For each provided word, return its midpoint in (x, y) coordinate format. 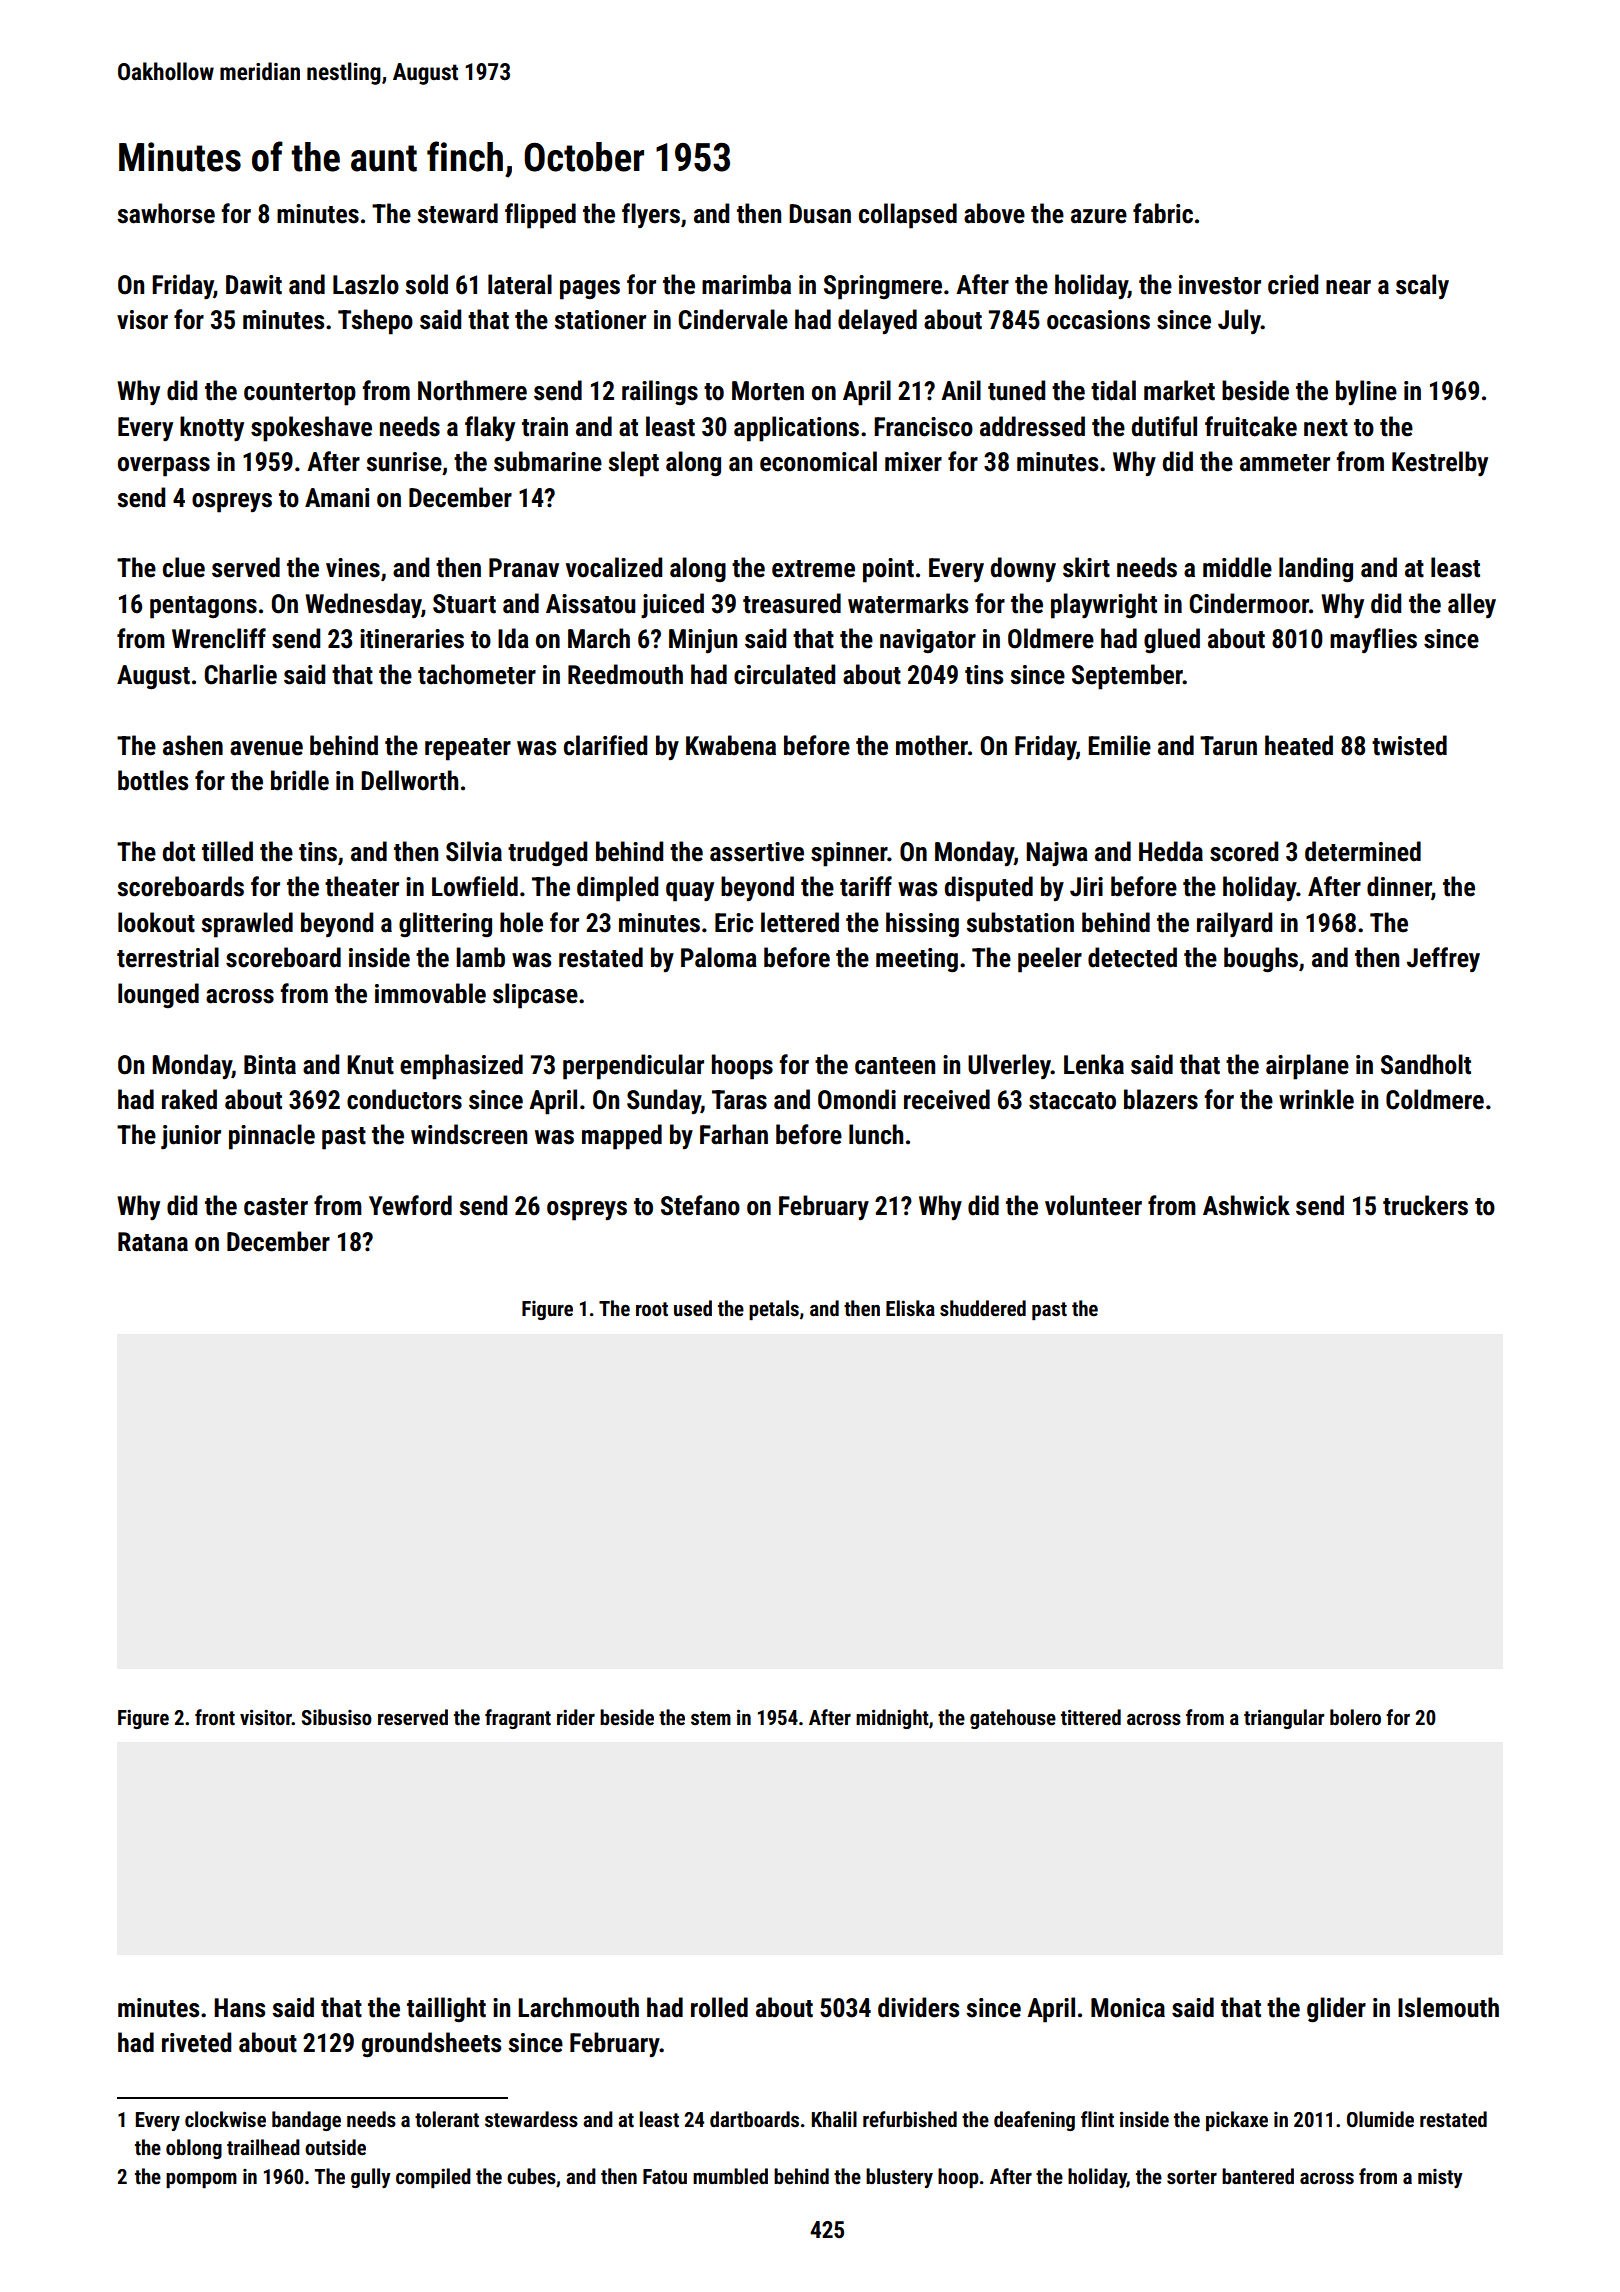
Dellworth (409, 780)
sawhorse (166, 213)
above (994, 213)
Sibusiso (337, 1717)
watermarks (908, 603)
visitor (266, 1717)
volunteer (1093, 1205)
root (652, 1309)
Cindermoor (1249, 603)
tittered (1091, 1717)
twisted (1409, 745)
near (1348, 287)
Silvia (474, 851)
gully (371, 2178)
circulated (784, 674)
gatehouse (1013, 1719)
